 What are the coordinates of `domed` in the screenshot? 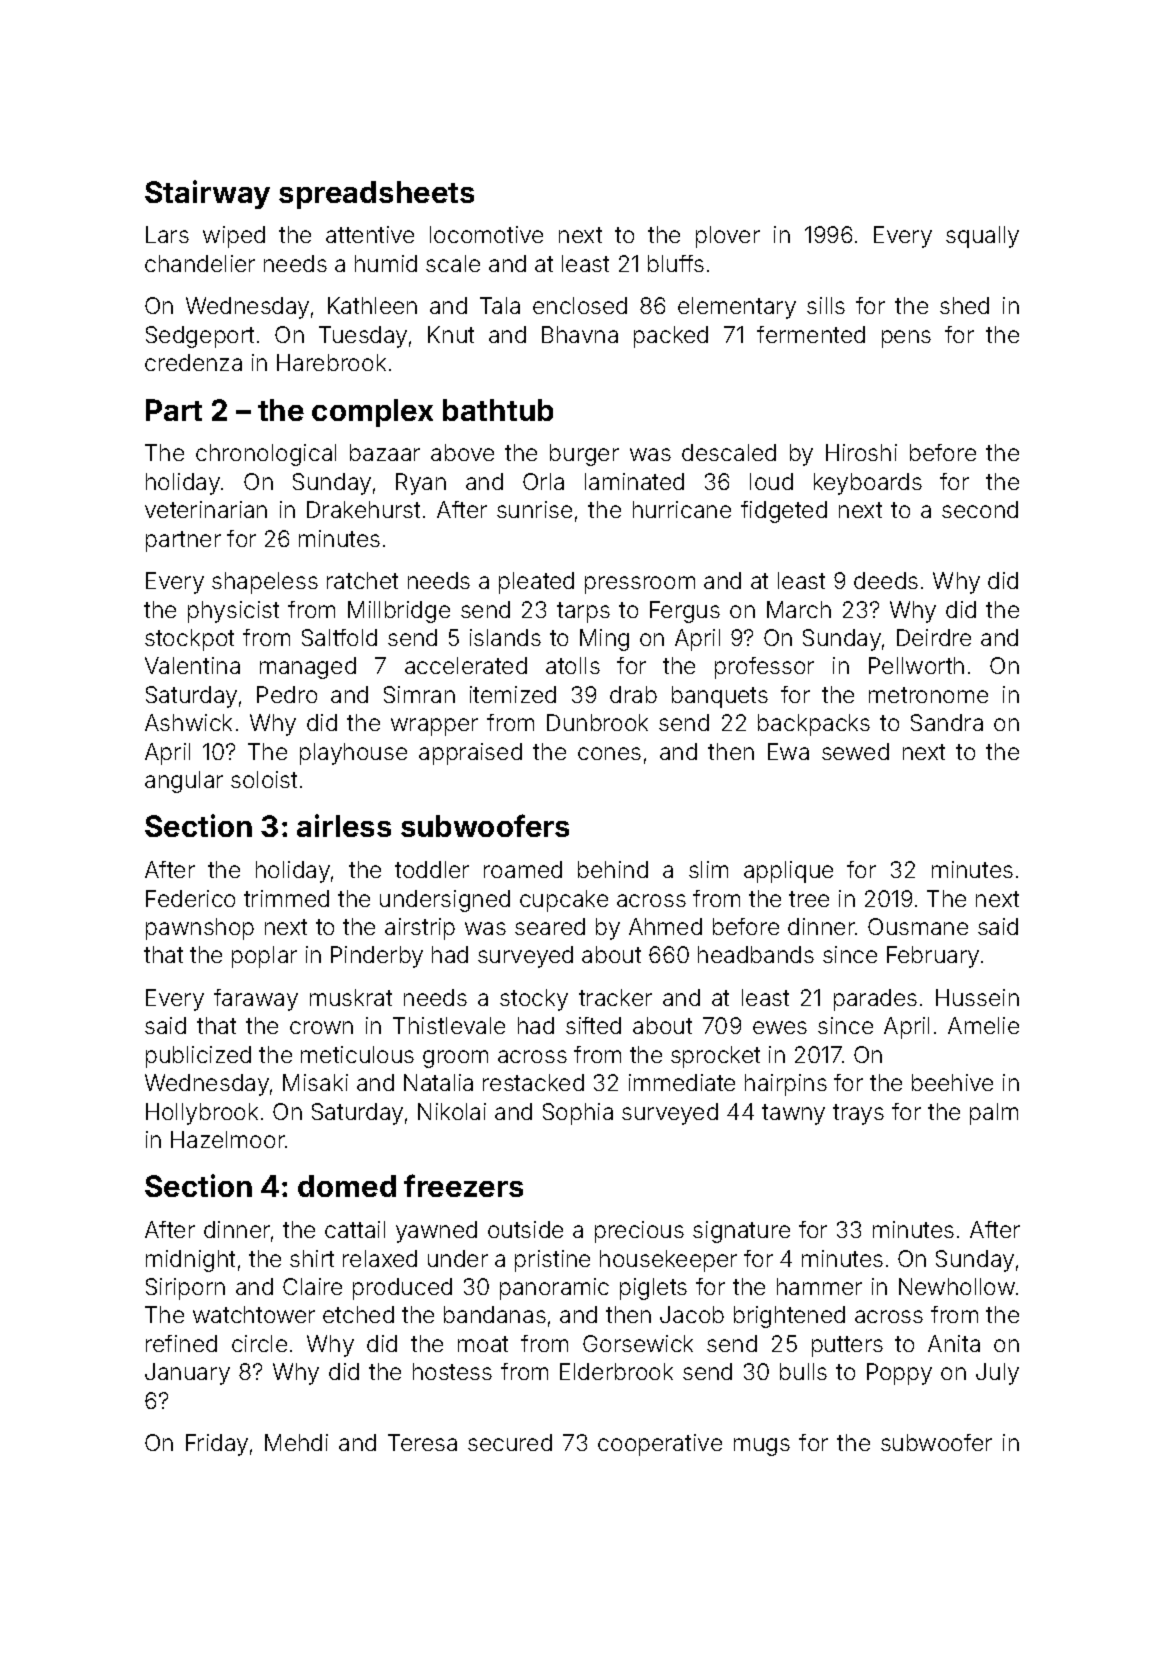 It's located at (347, 1186).
